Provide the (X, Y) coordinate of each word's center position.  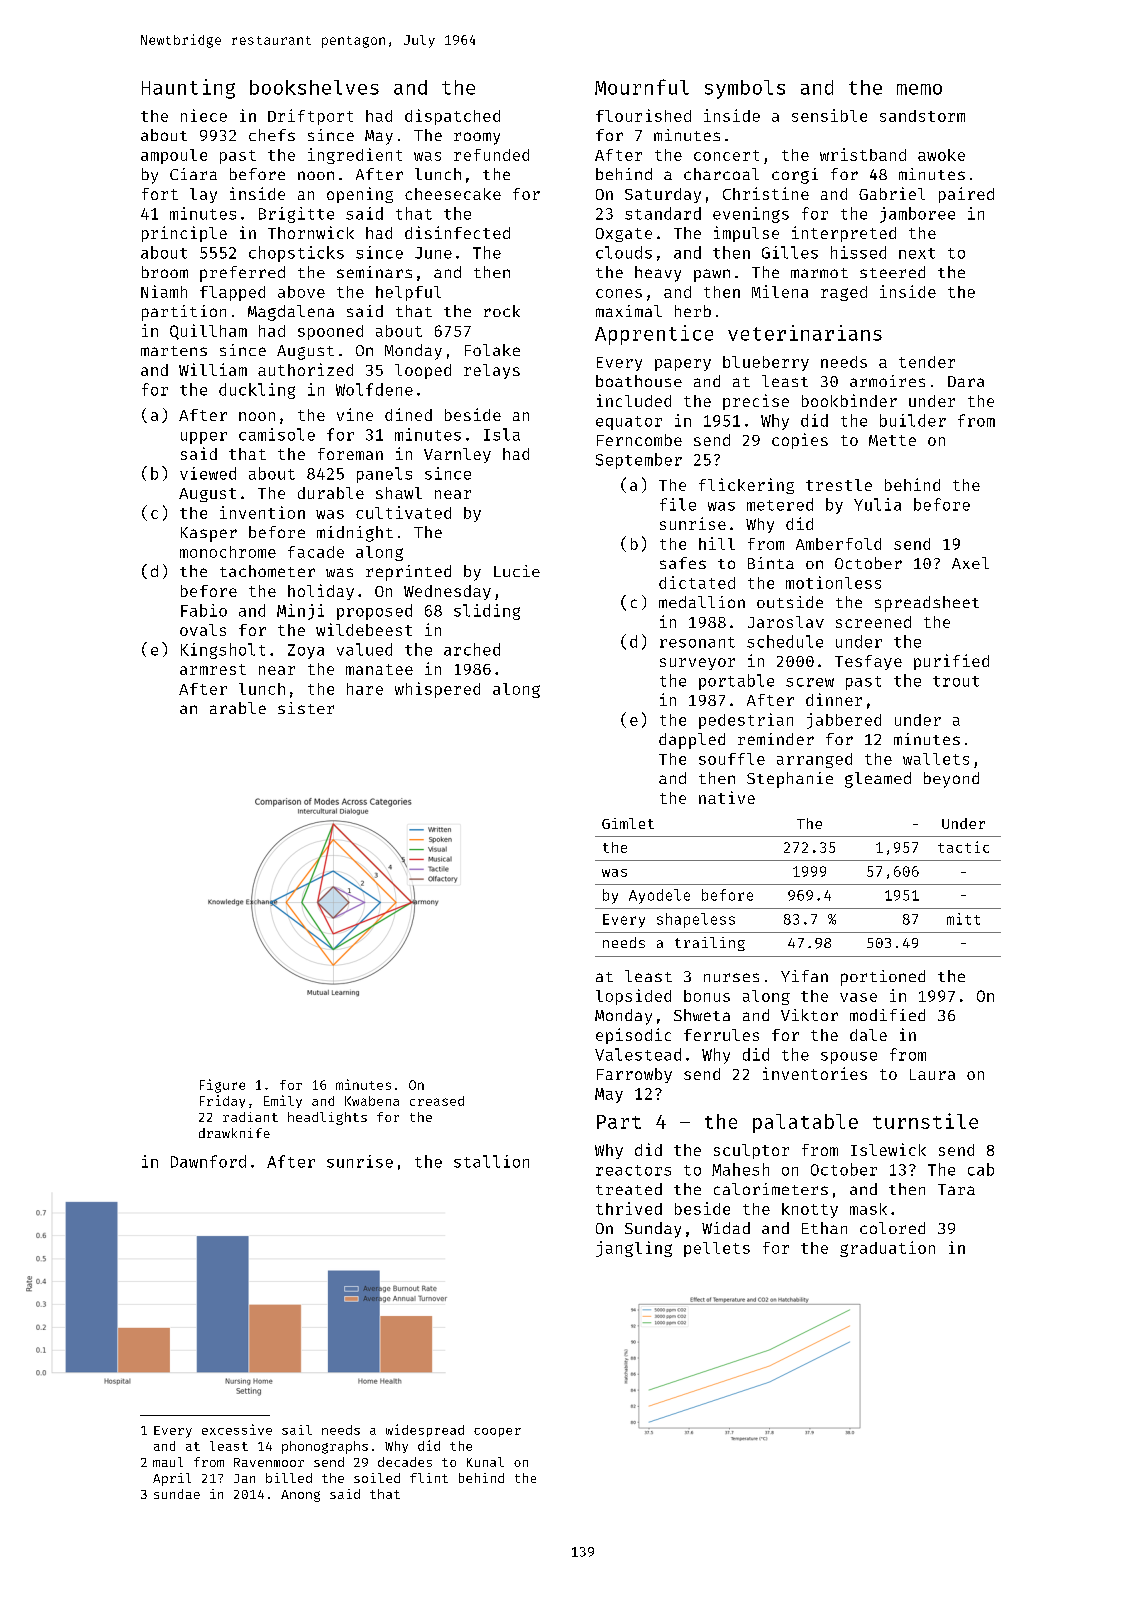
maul (168, 1462)
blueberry (766, 363)
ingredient (355, 156)
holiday (321, 592)
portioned (883, 978)
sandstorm (922, 116)
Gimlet (628, 823)
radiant (250, 1117)
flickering (746, 486)
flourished (643, 115)
